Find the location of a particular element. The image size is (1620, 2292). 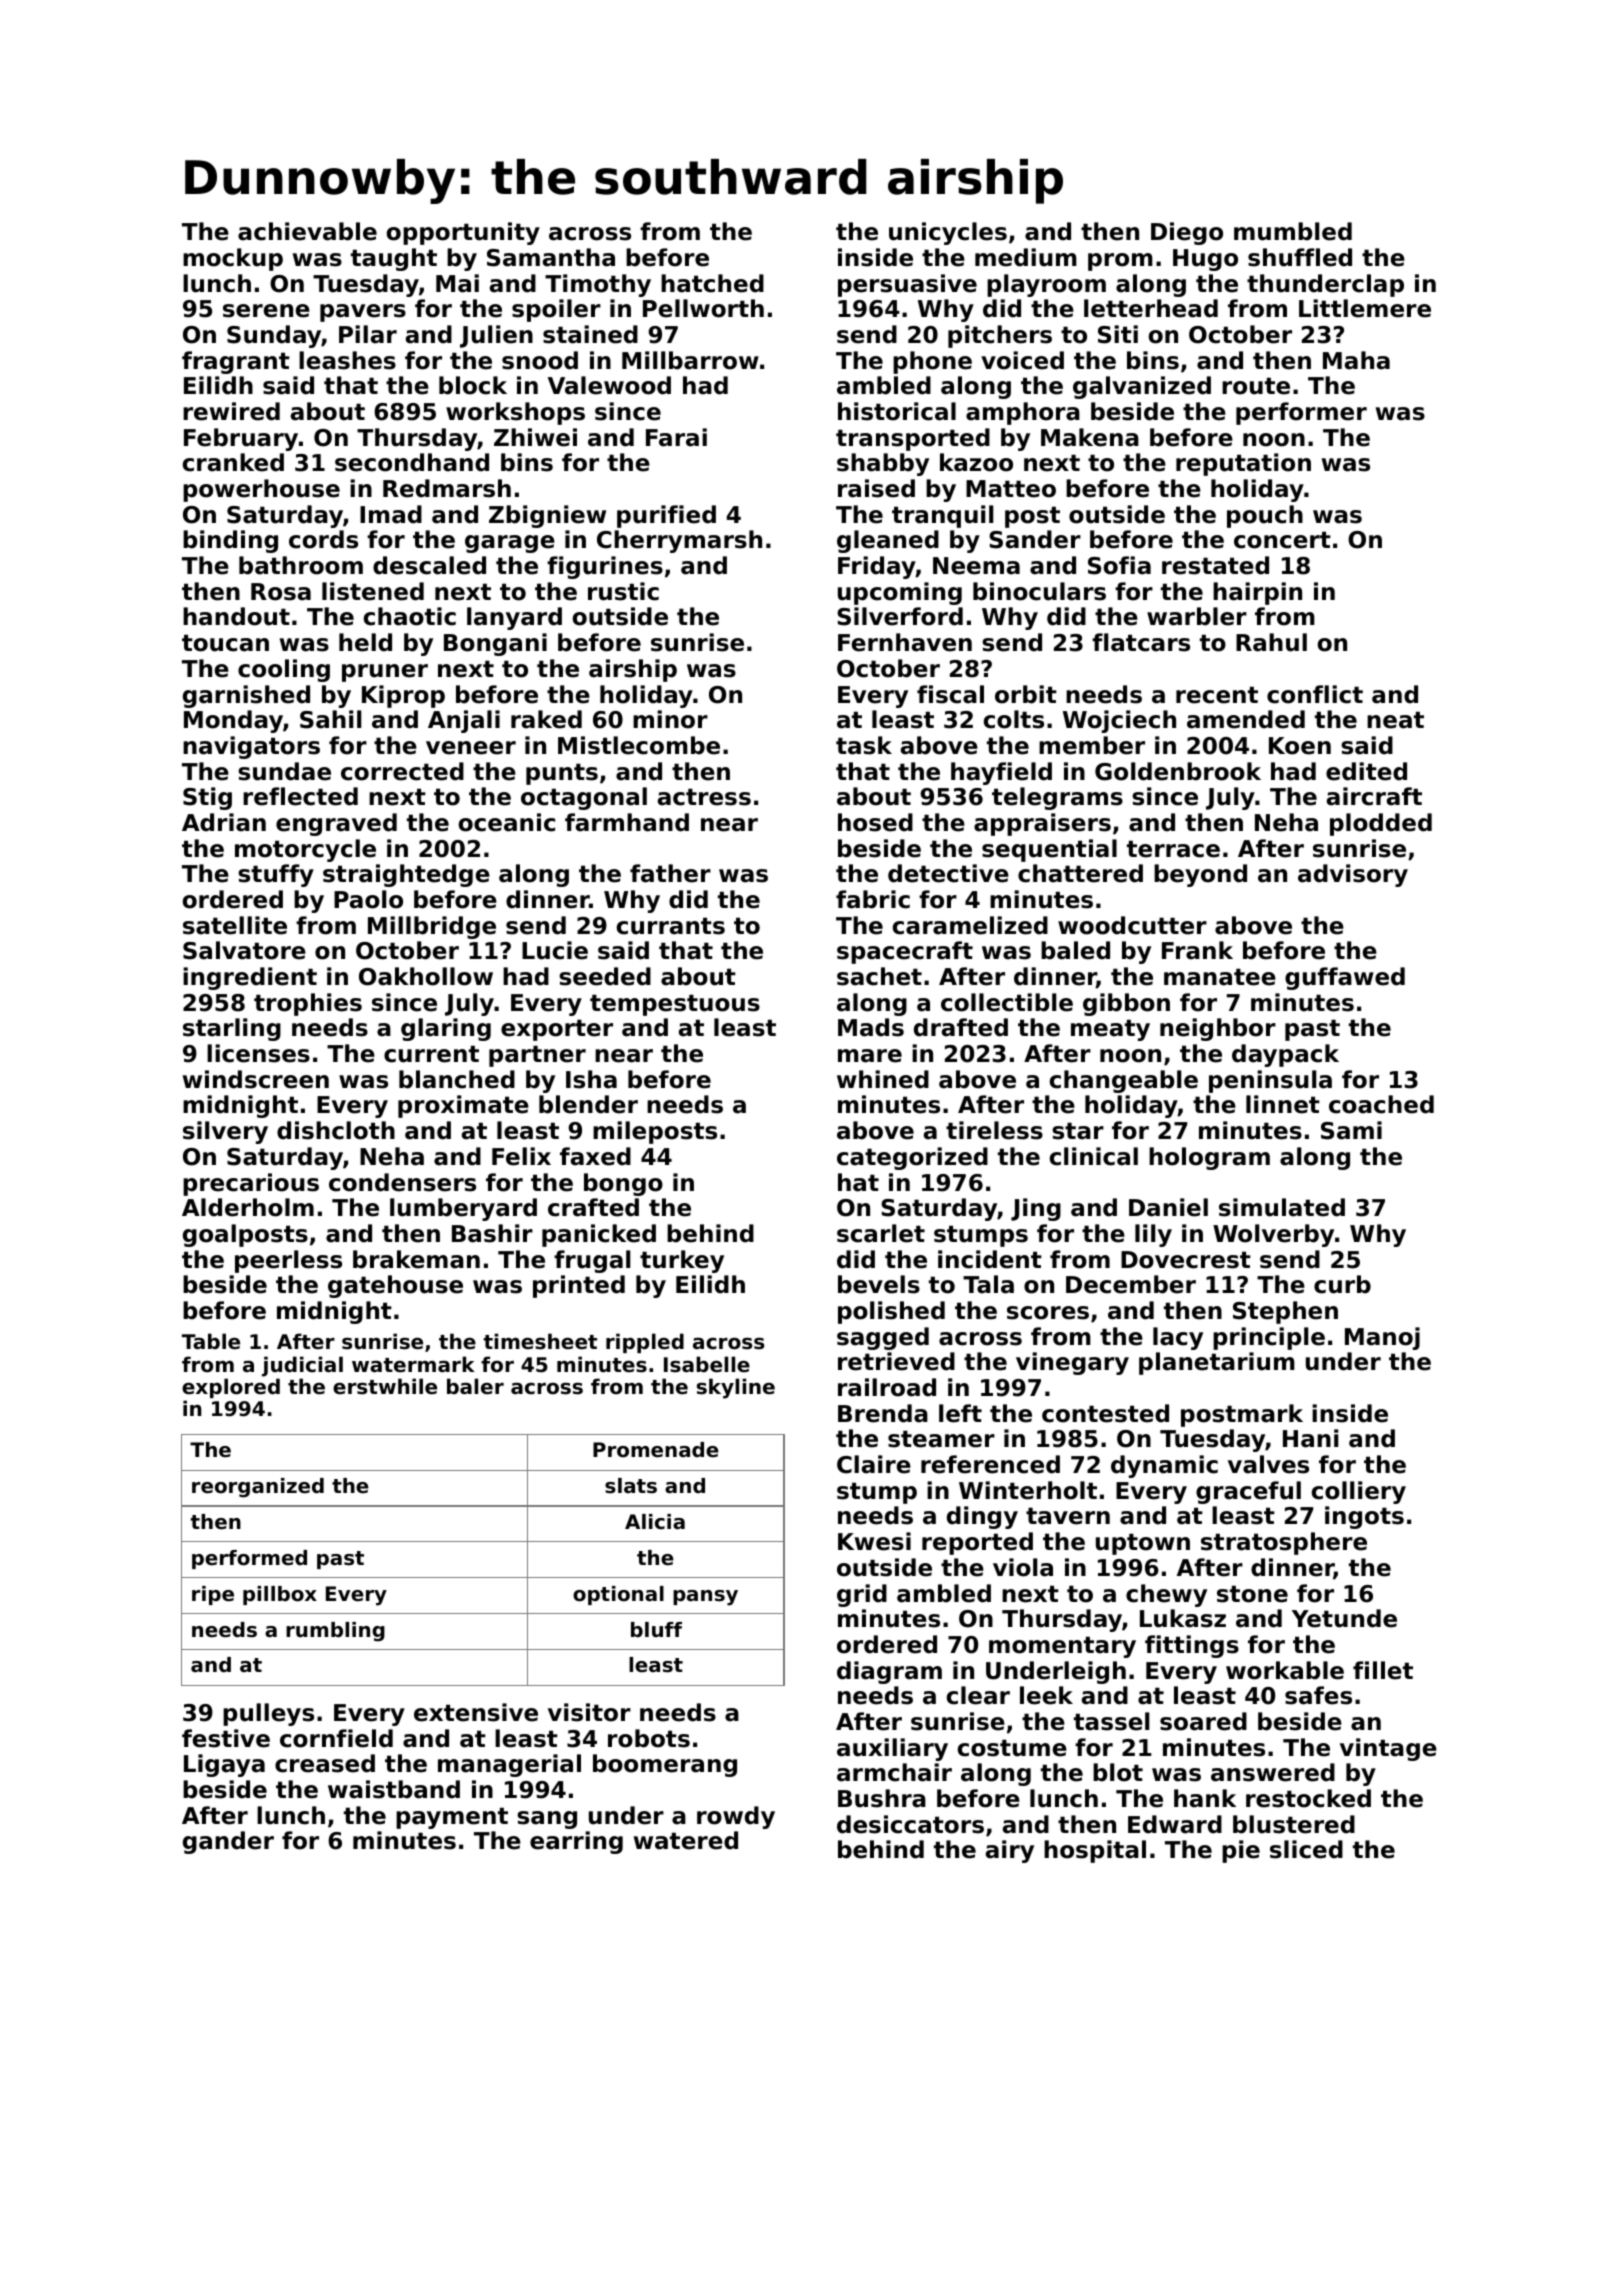

trophies is located at coordinates (308, 1004).
